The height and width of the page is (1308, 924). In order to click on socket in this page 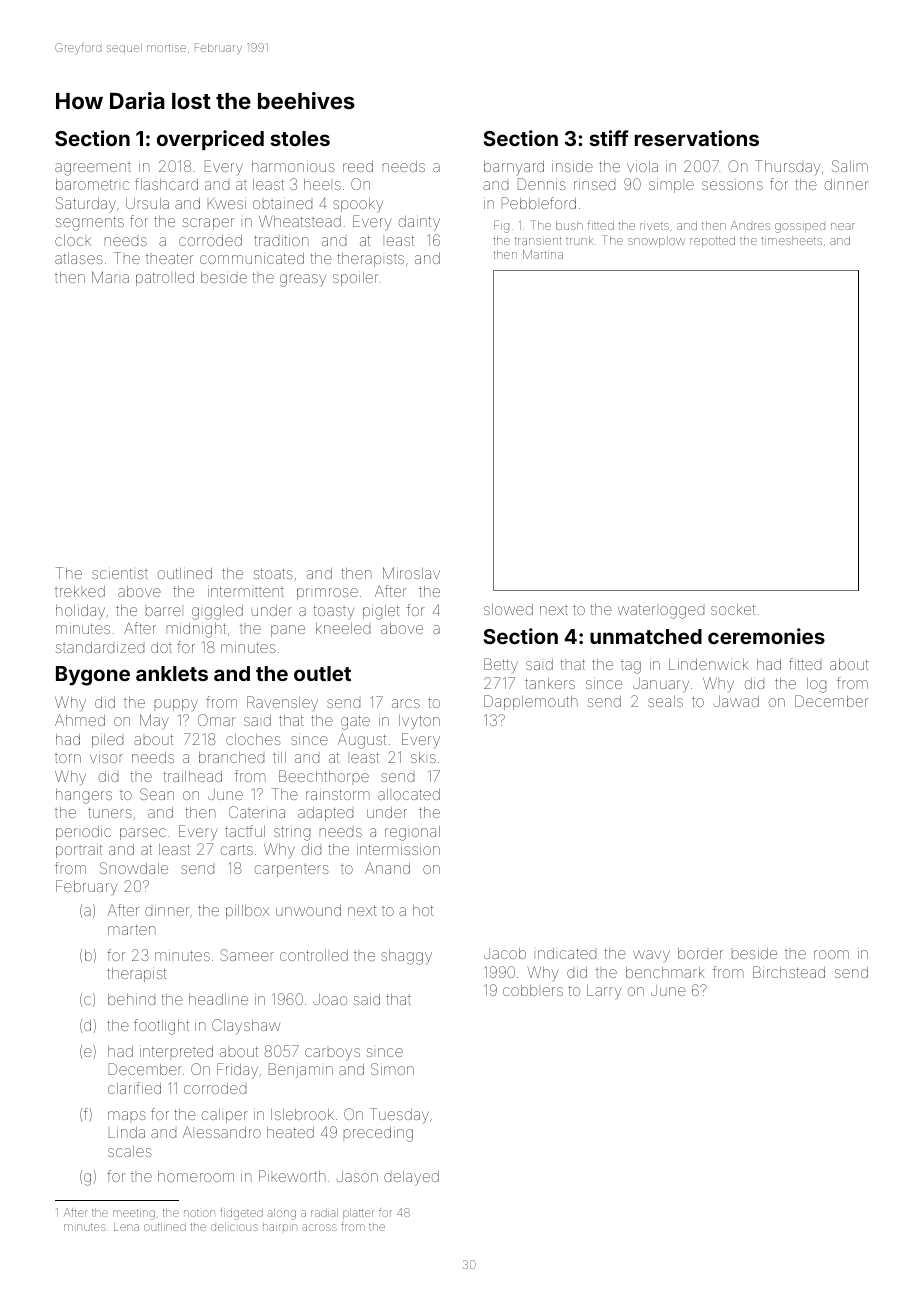, I will do `click(733, 609)`.
